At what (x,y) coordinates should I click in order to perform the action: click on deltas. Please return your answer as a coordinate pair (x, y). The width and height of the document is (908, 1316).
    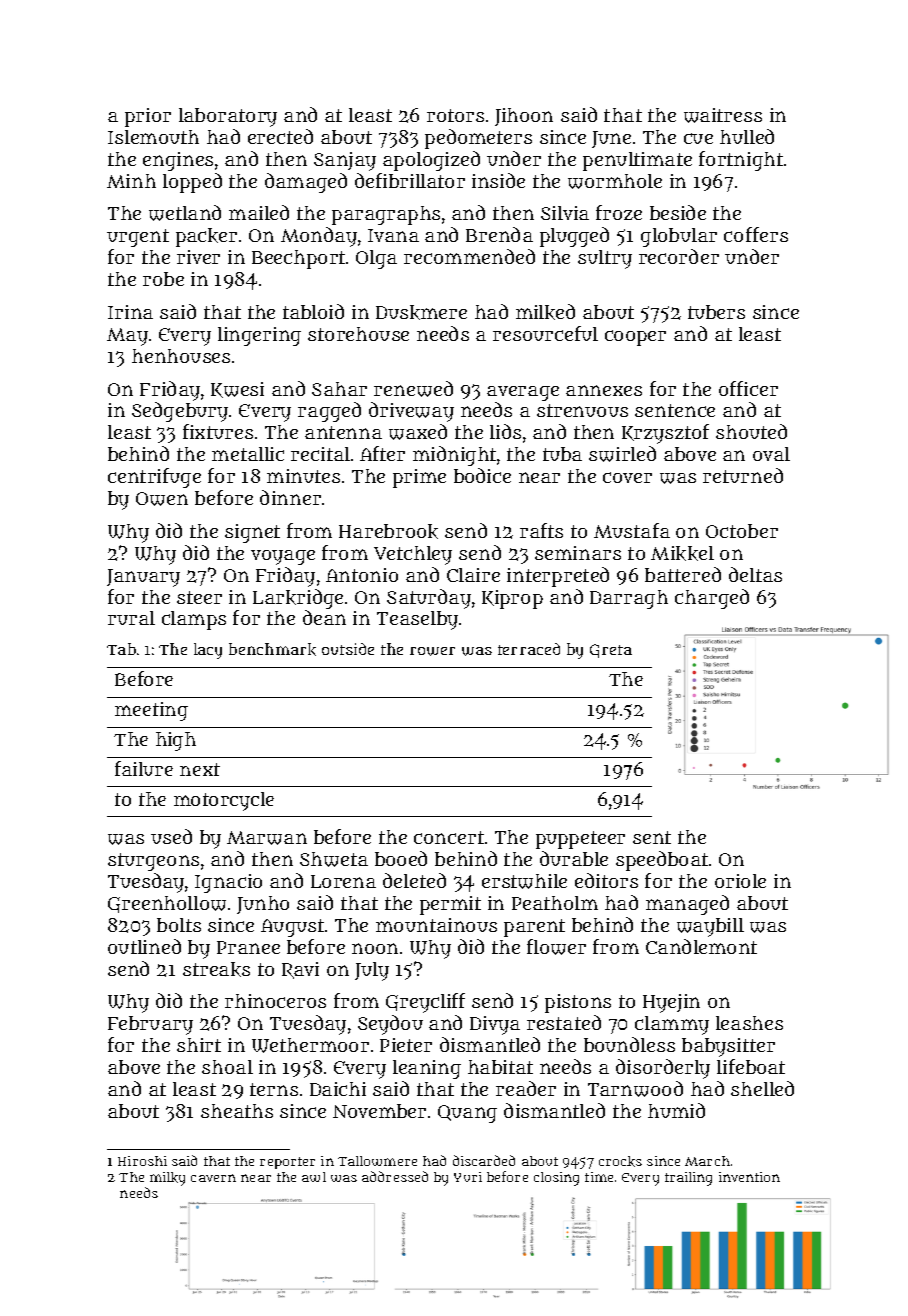
    Looking at the image, I should click on (755, 574).
